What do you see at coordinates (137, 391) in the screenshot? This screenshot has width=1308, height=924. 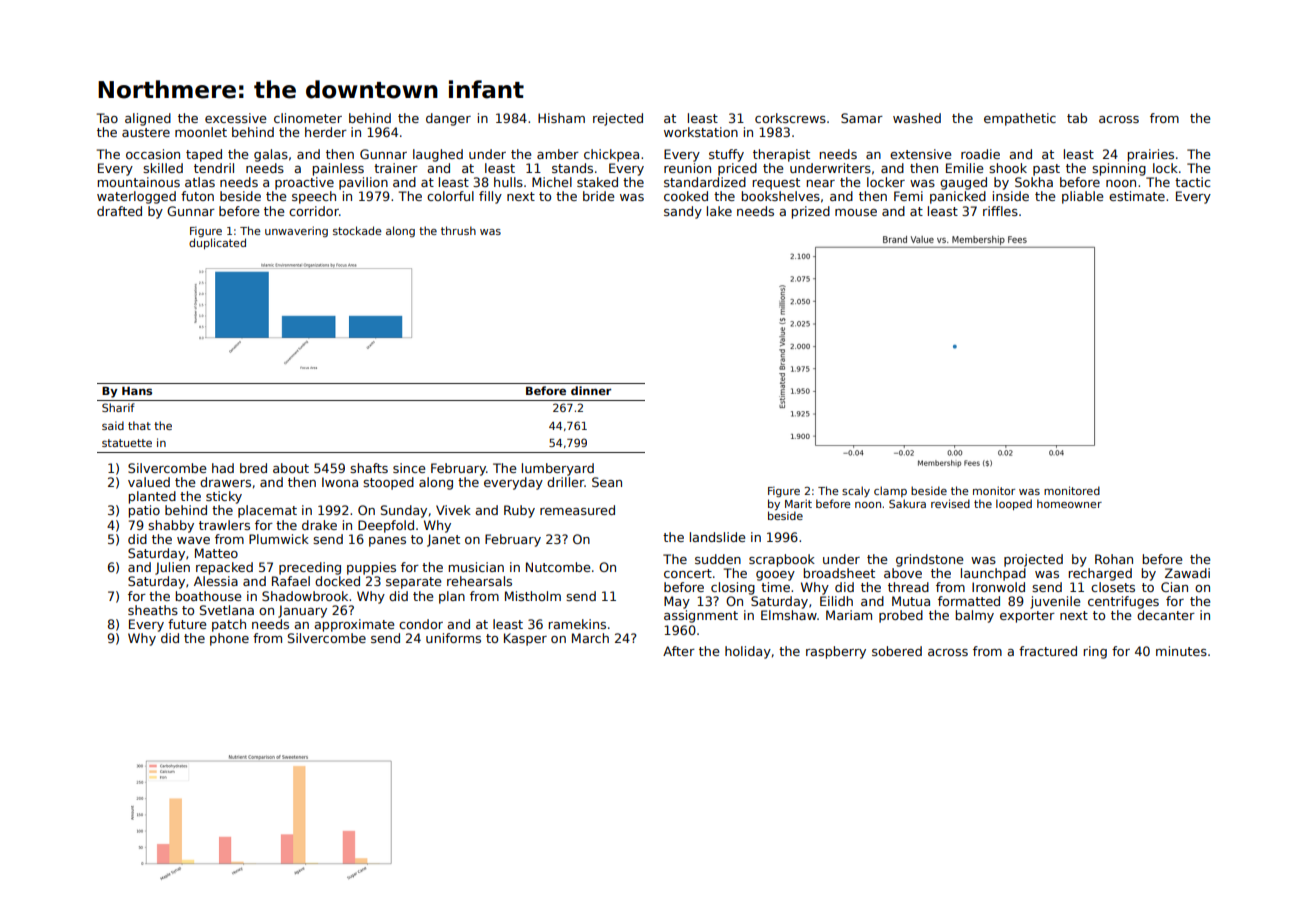 I see `Hans` at bounding box center [137, 391].
